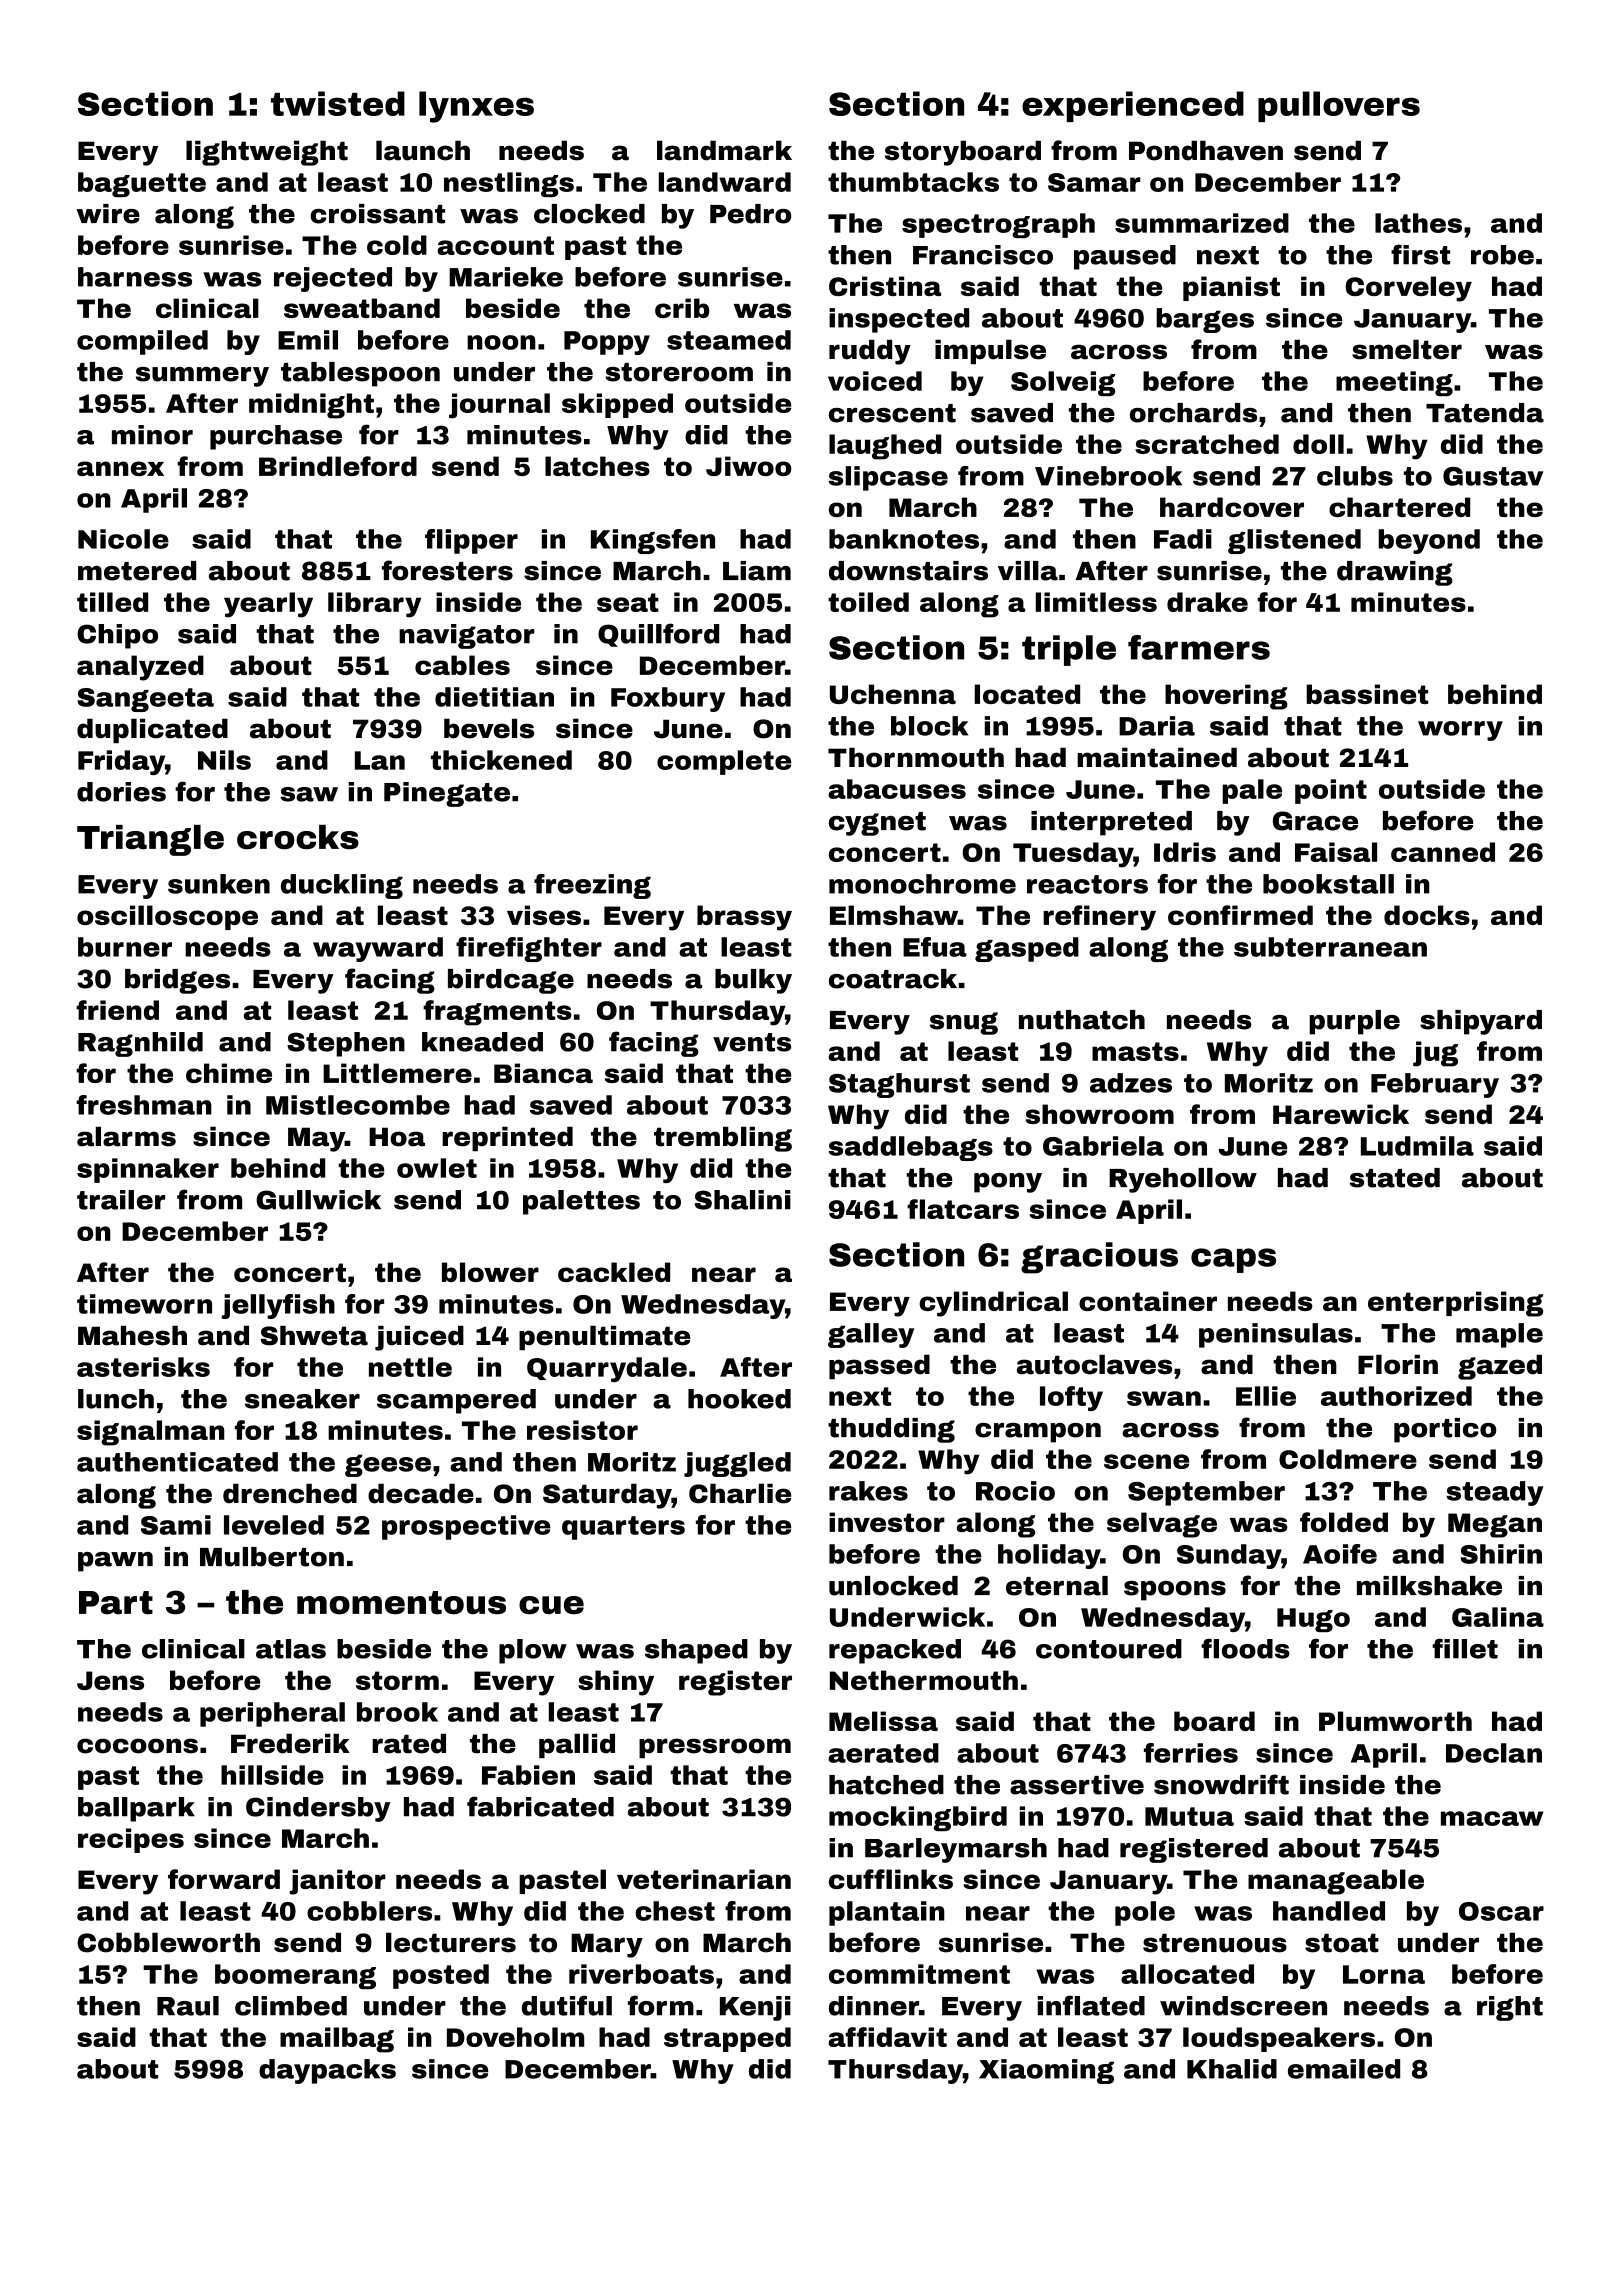 The width and height of the document is (1620, 2292). I want to click on brassy, so click(744, 918).
